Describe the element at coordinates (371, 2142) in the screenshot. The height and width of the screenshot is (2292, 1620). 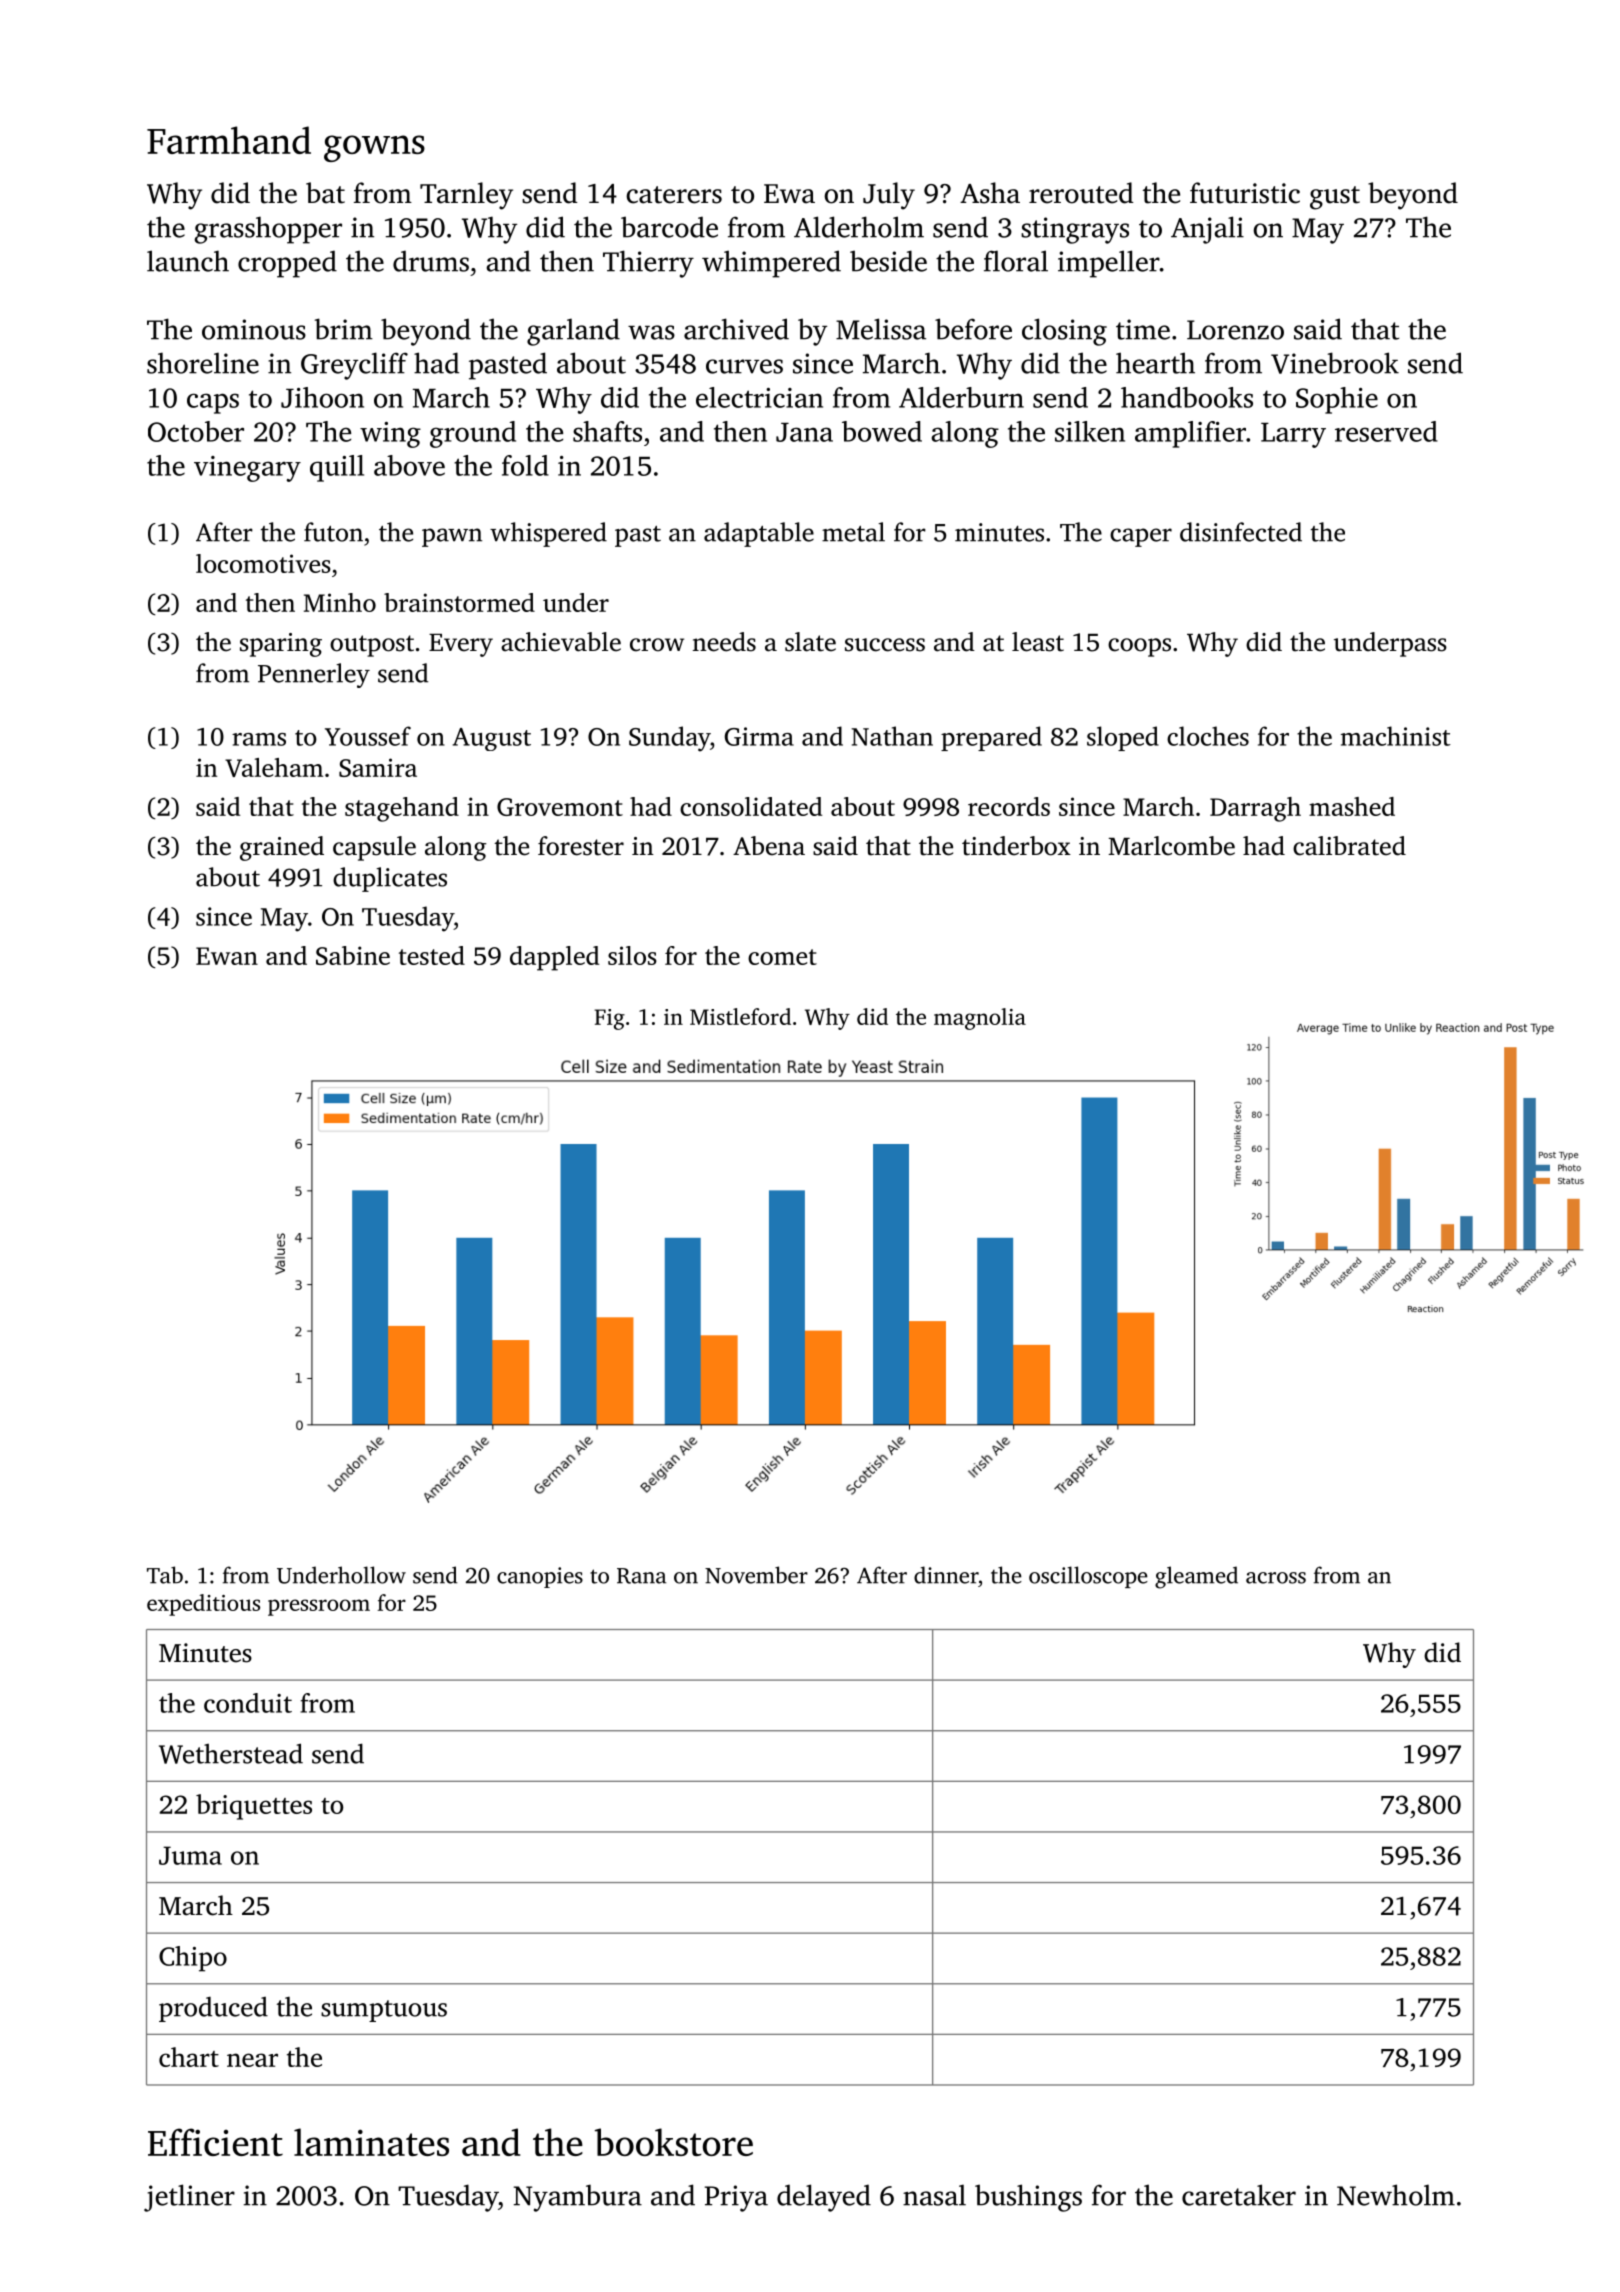
I see `laminates` at that location.
